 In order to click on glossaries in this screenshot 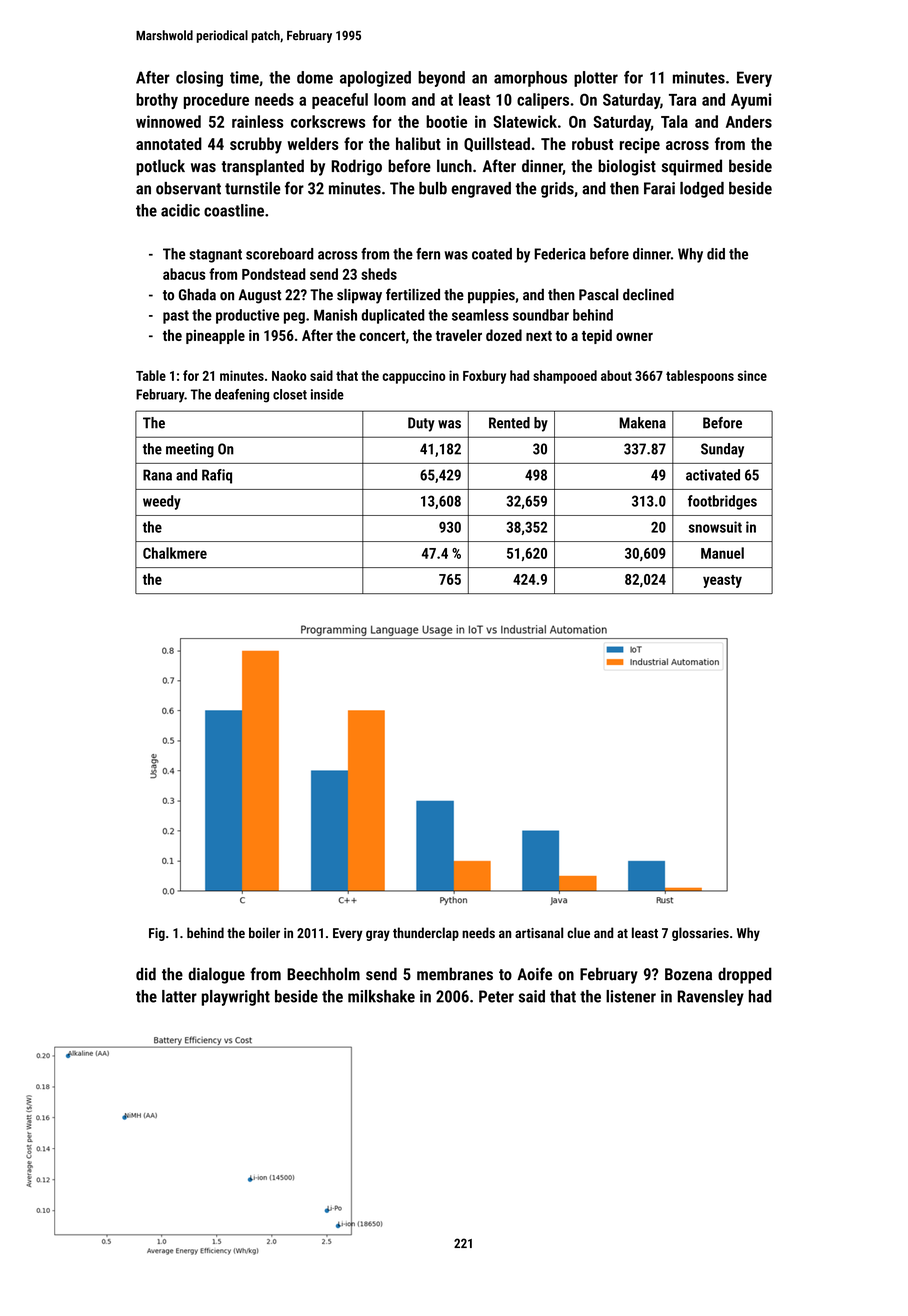, I will do `click(700, 934)`.
